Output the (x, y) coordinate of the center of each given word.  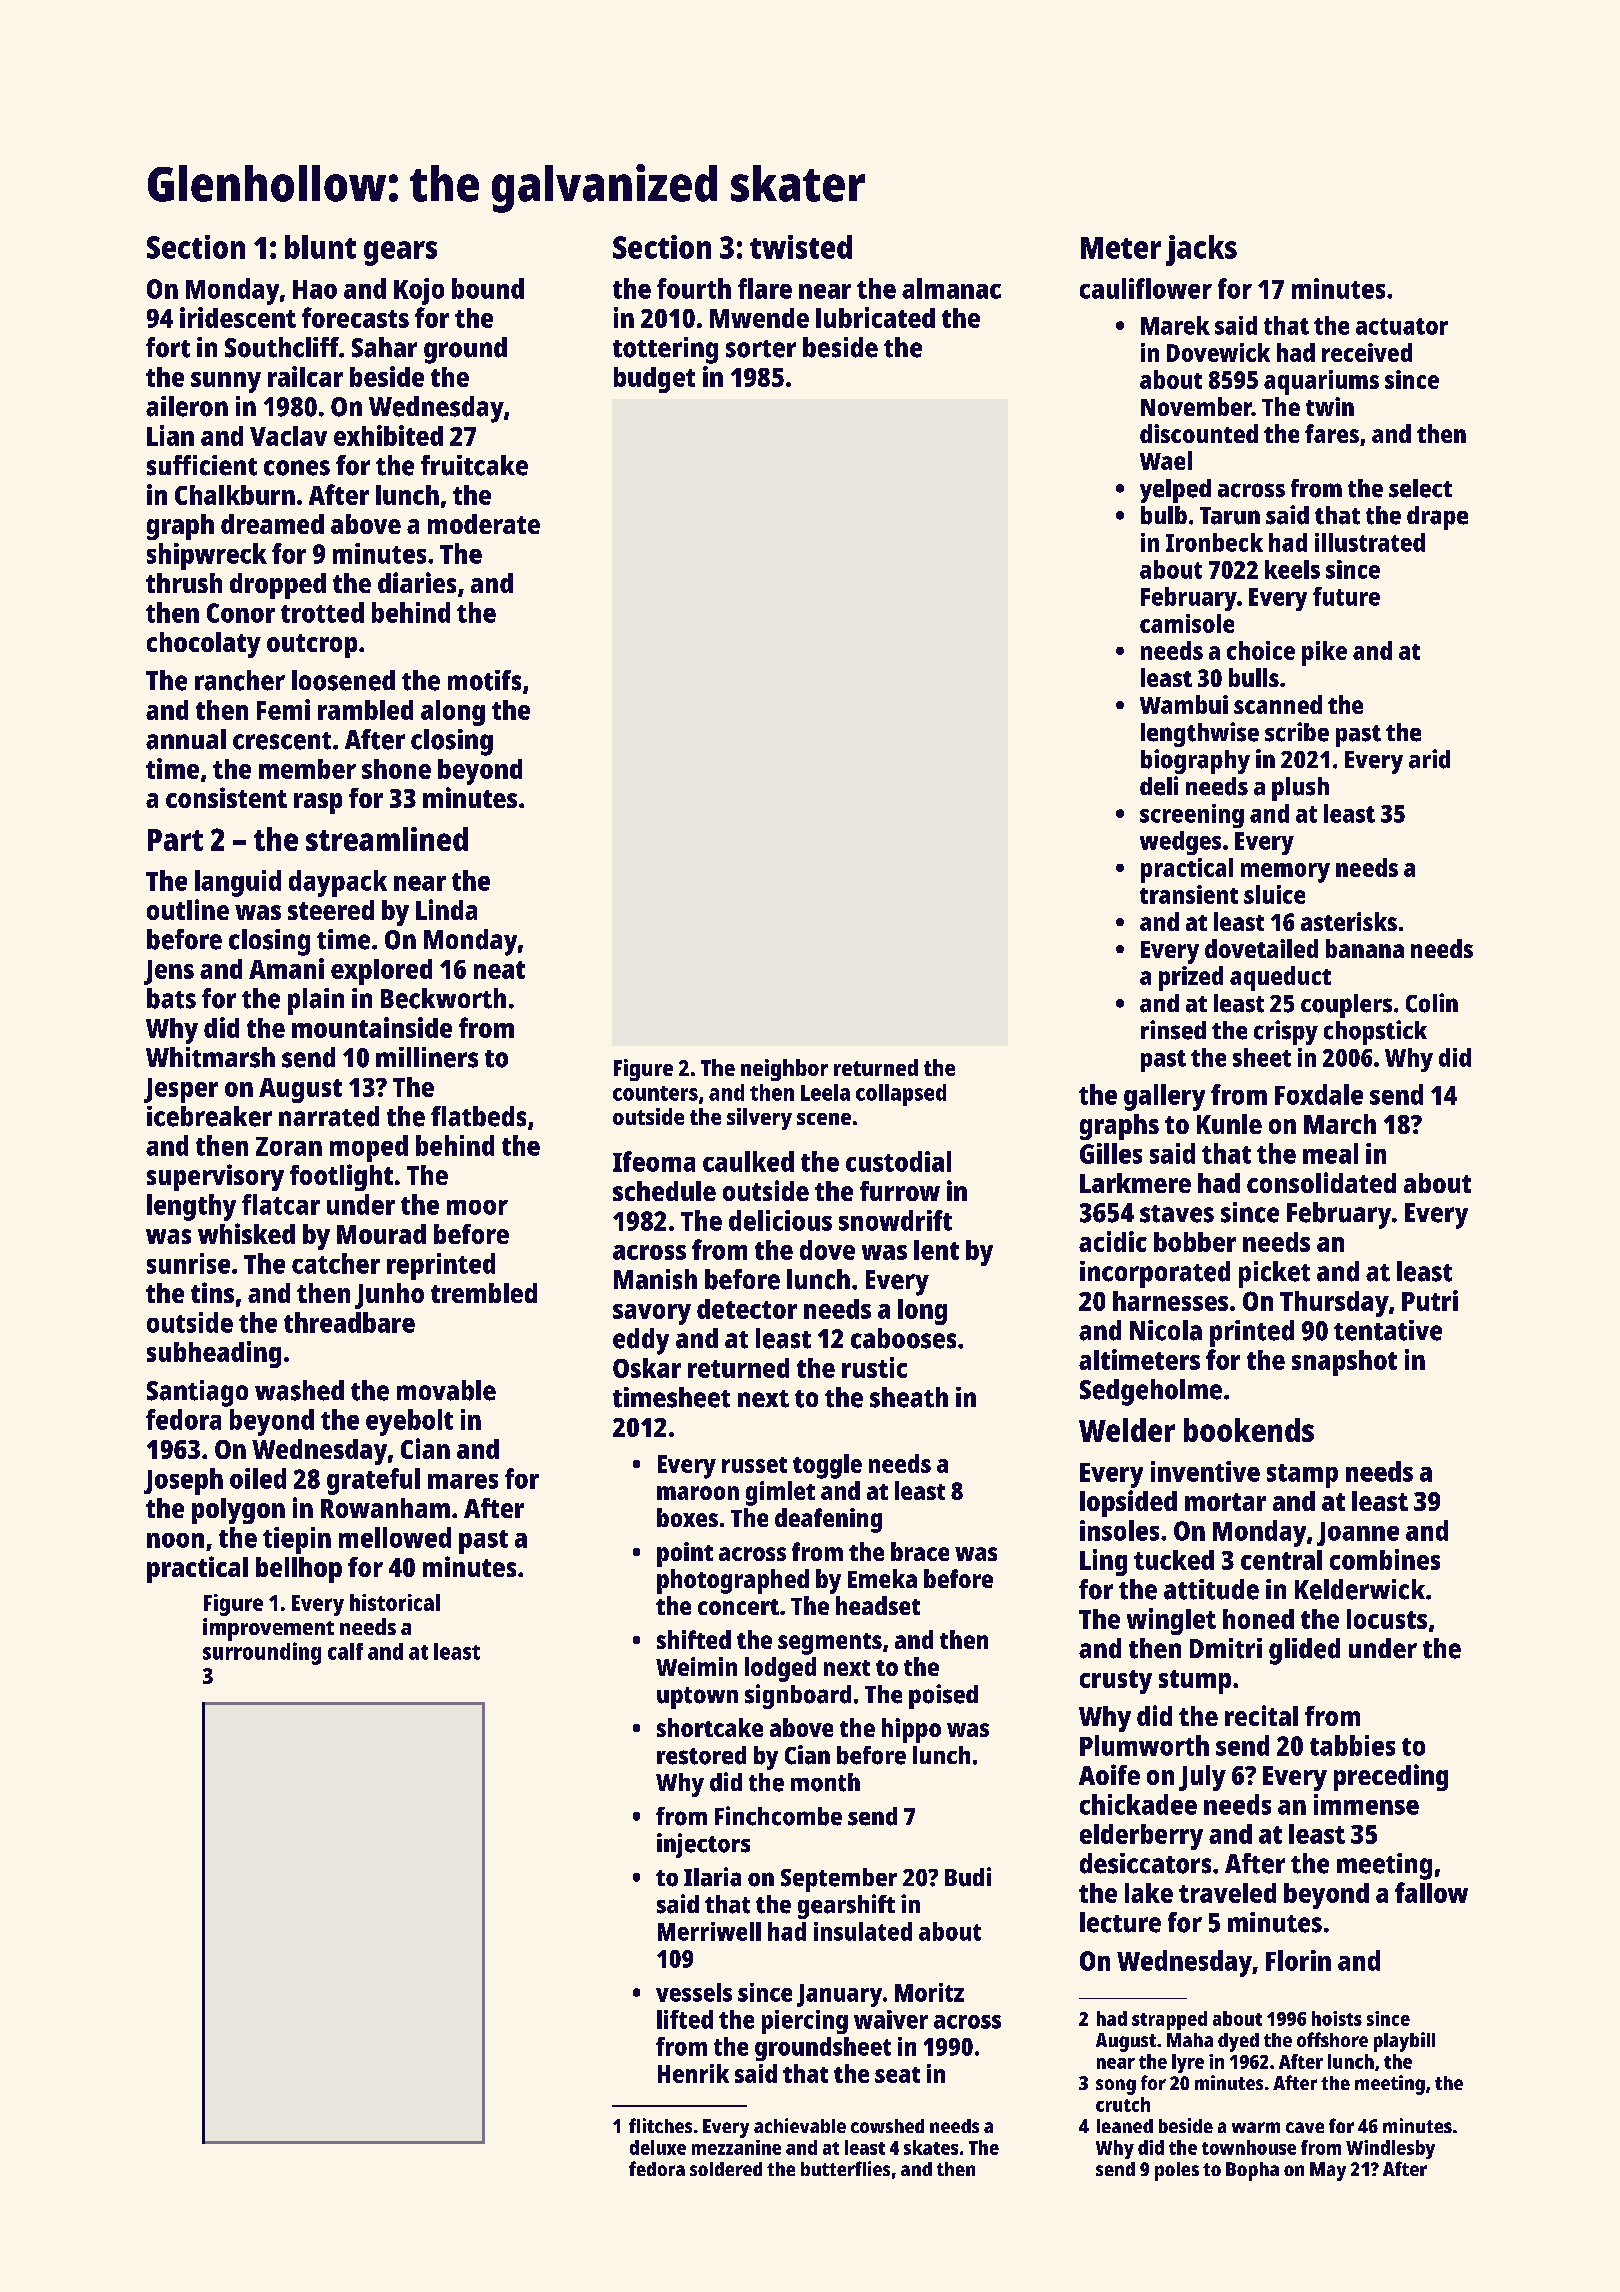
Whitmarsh (210, 1057)
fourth (694, 288)
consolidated (1321, 1182)
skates (931, 2147)
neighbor (784, 1070)
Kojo (419, 291)
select (1420, 488)
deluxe (658, 2147)
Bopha (1252, 2171)
